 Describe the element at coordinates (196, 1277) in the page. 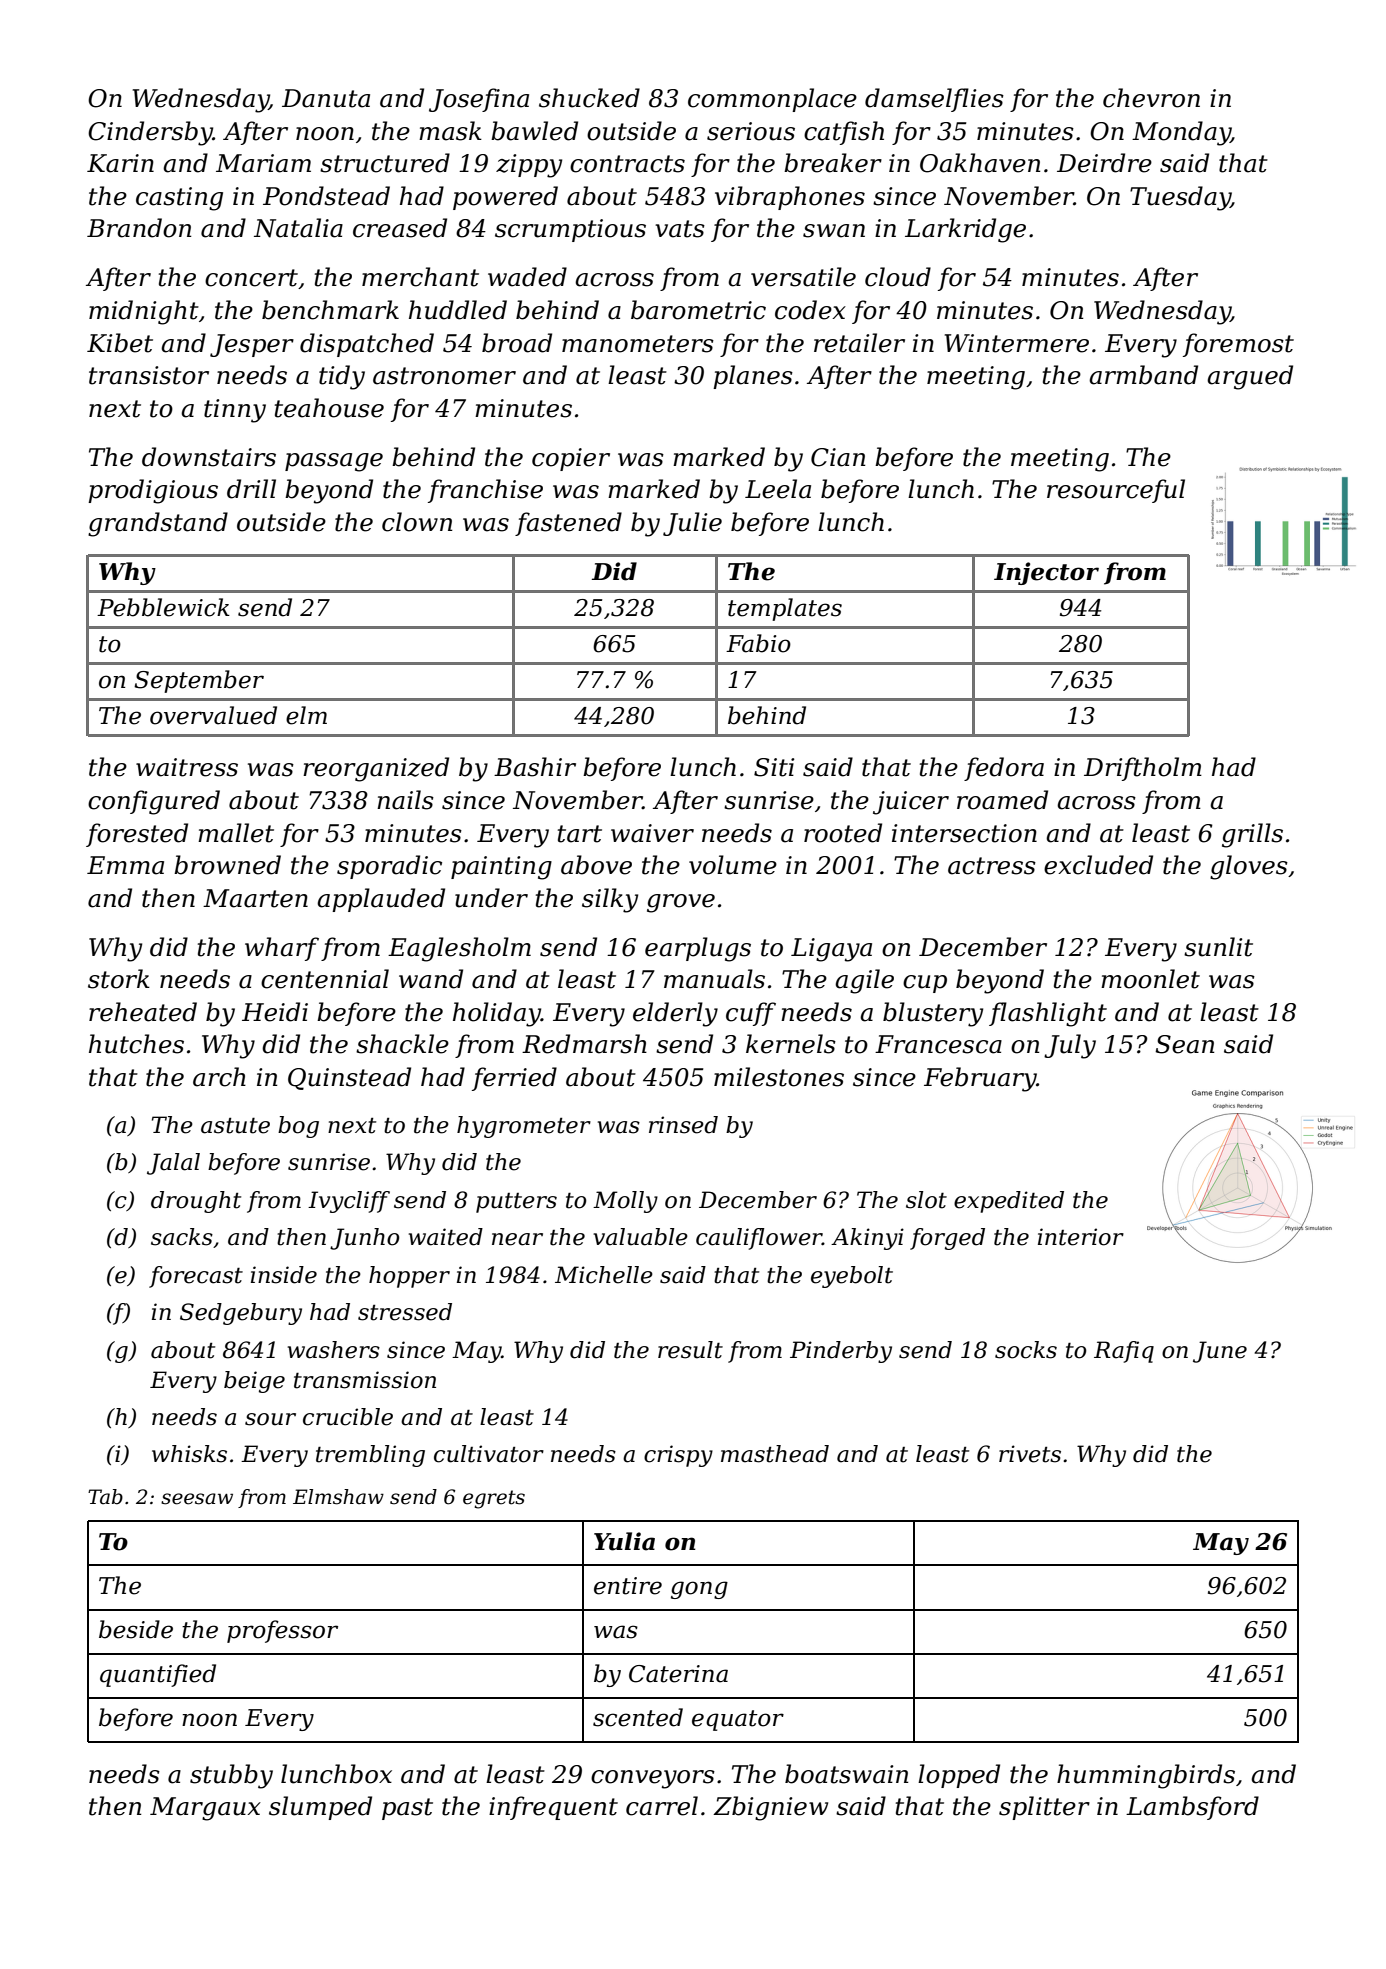

I see `forecast` at that location.
